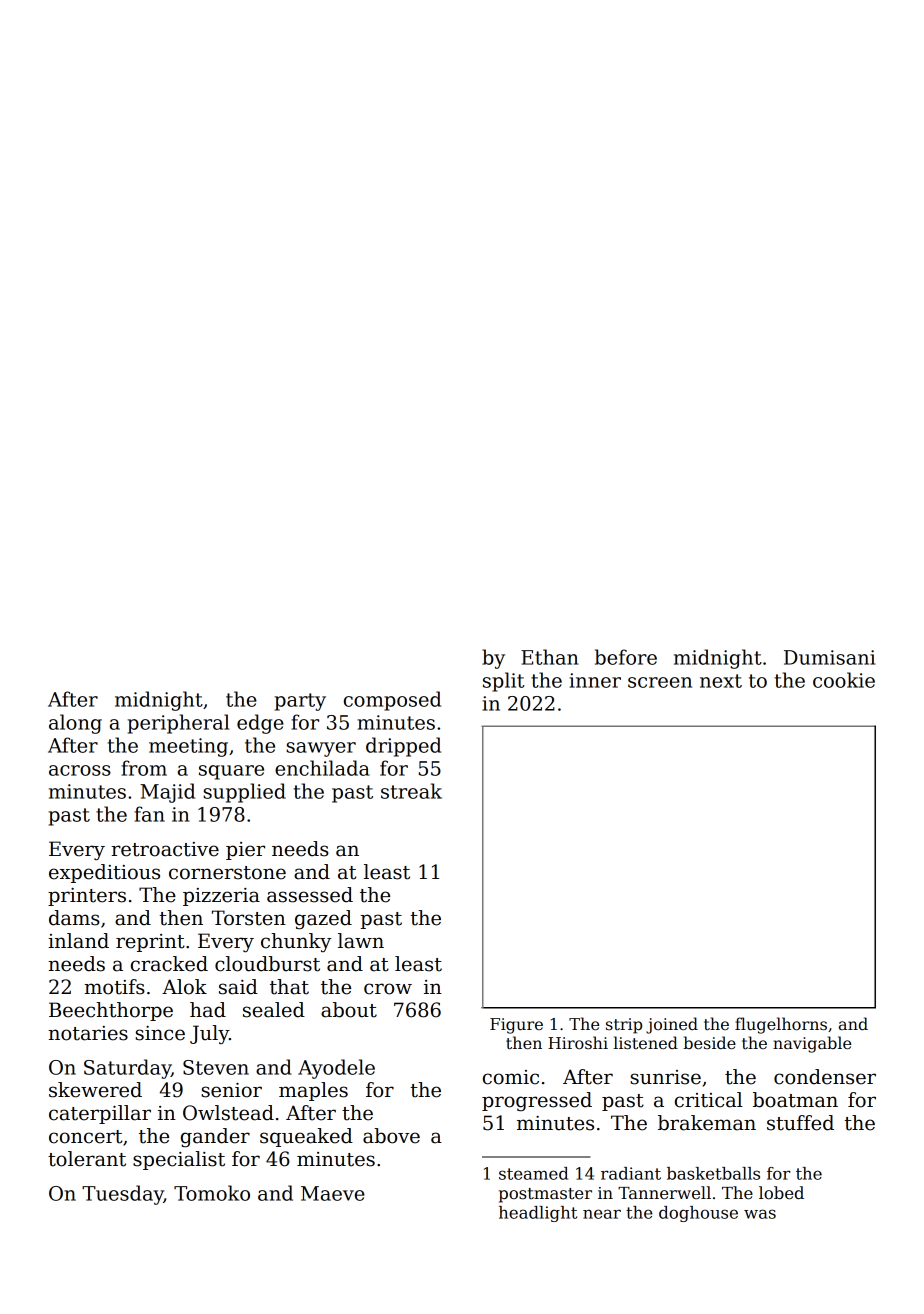 Image resolution: width=924 pixels, height=1314 pixels. What do you see at coordinates (114, 987) in the screenshot?
I see `motifs` at bounding box center [114, 987].
